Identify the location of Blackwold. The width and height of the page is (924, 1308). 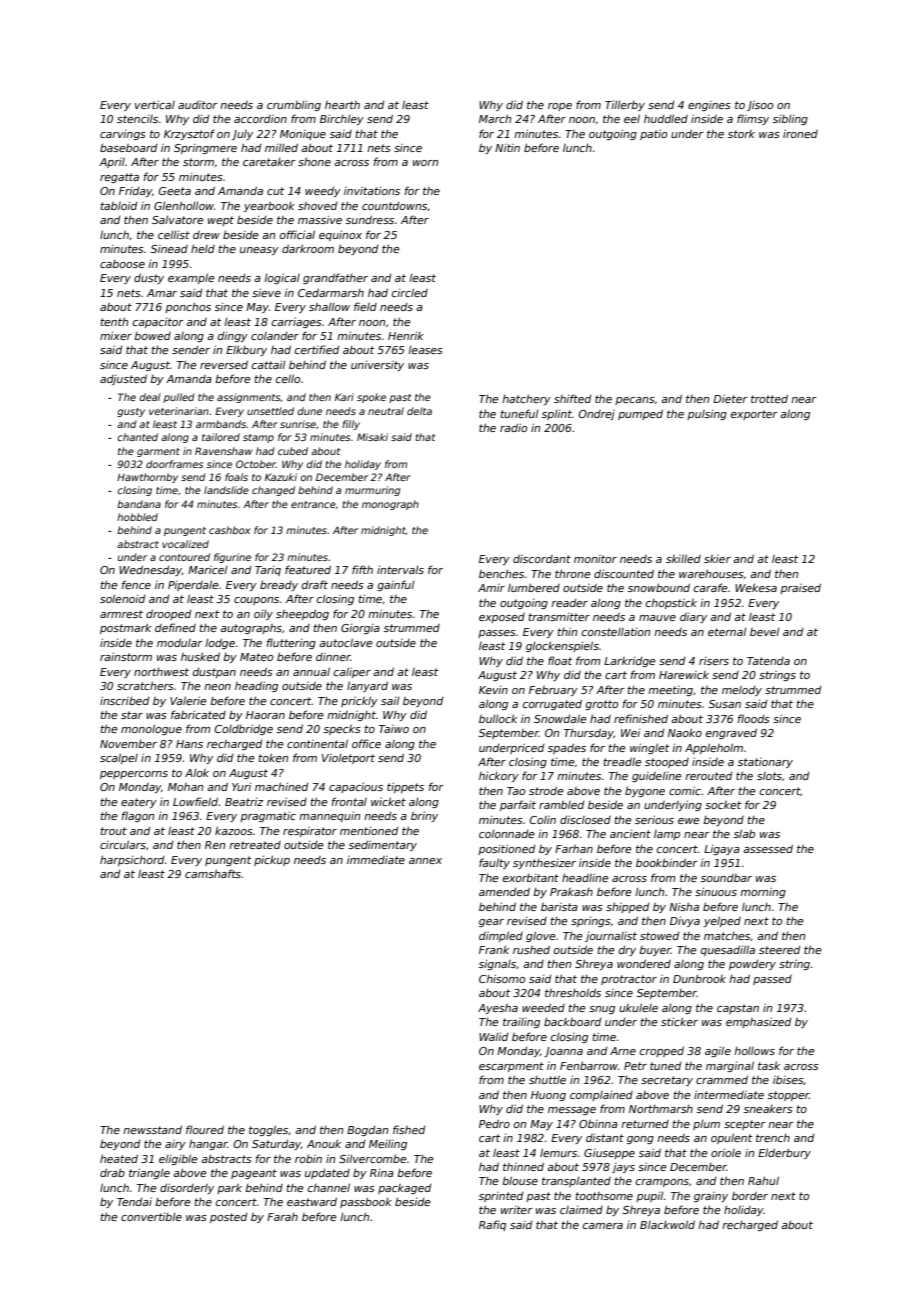
(667, 1224).
